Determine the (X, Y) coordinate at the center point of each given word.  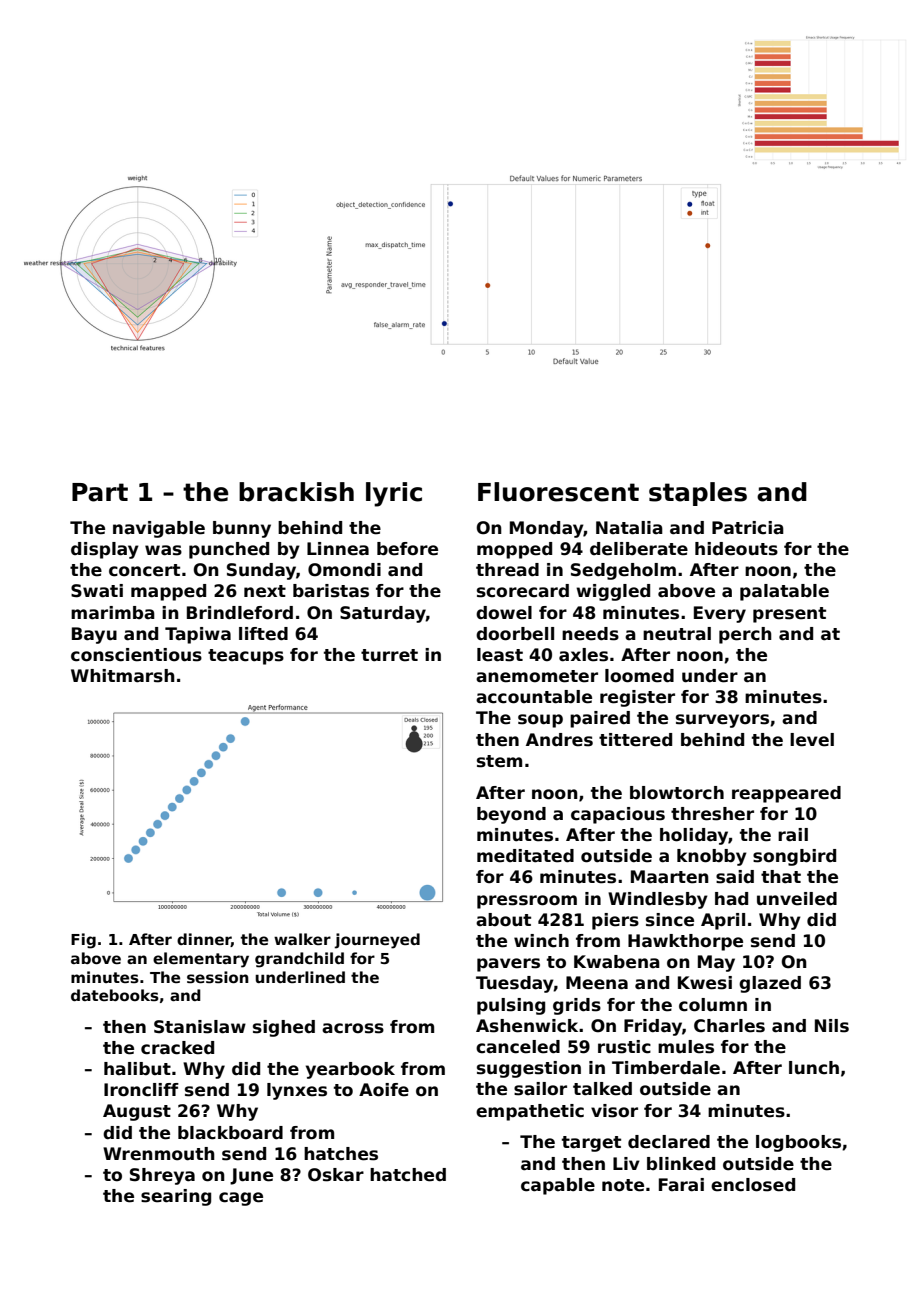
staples (698, 494)
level (812, 740)
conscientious (136, 655)
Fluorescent (558, 492)
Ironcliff (141, 1090)
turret (389, 655)
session (218, 977)
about (503, 920)
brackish (296, 492)
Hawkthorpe (685, 942)
